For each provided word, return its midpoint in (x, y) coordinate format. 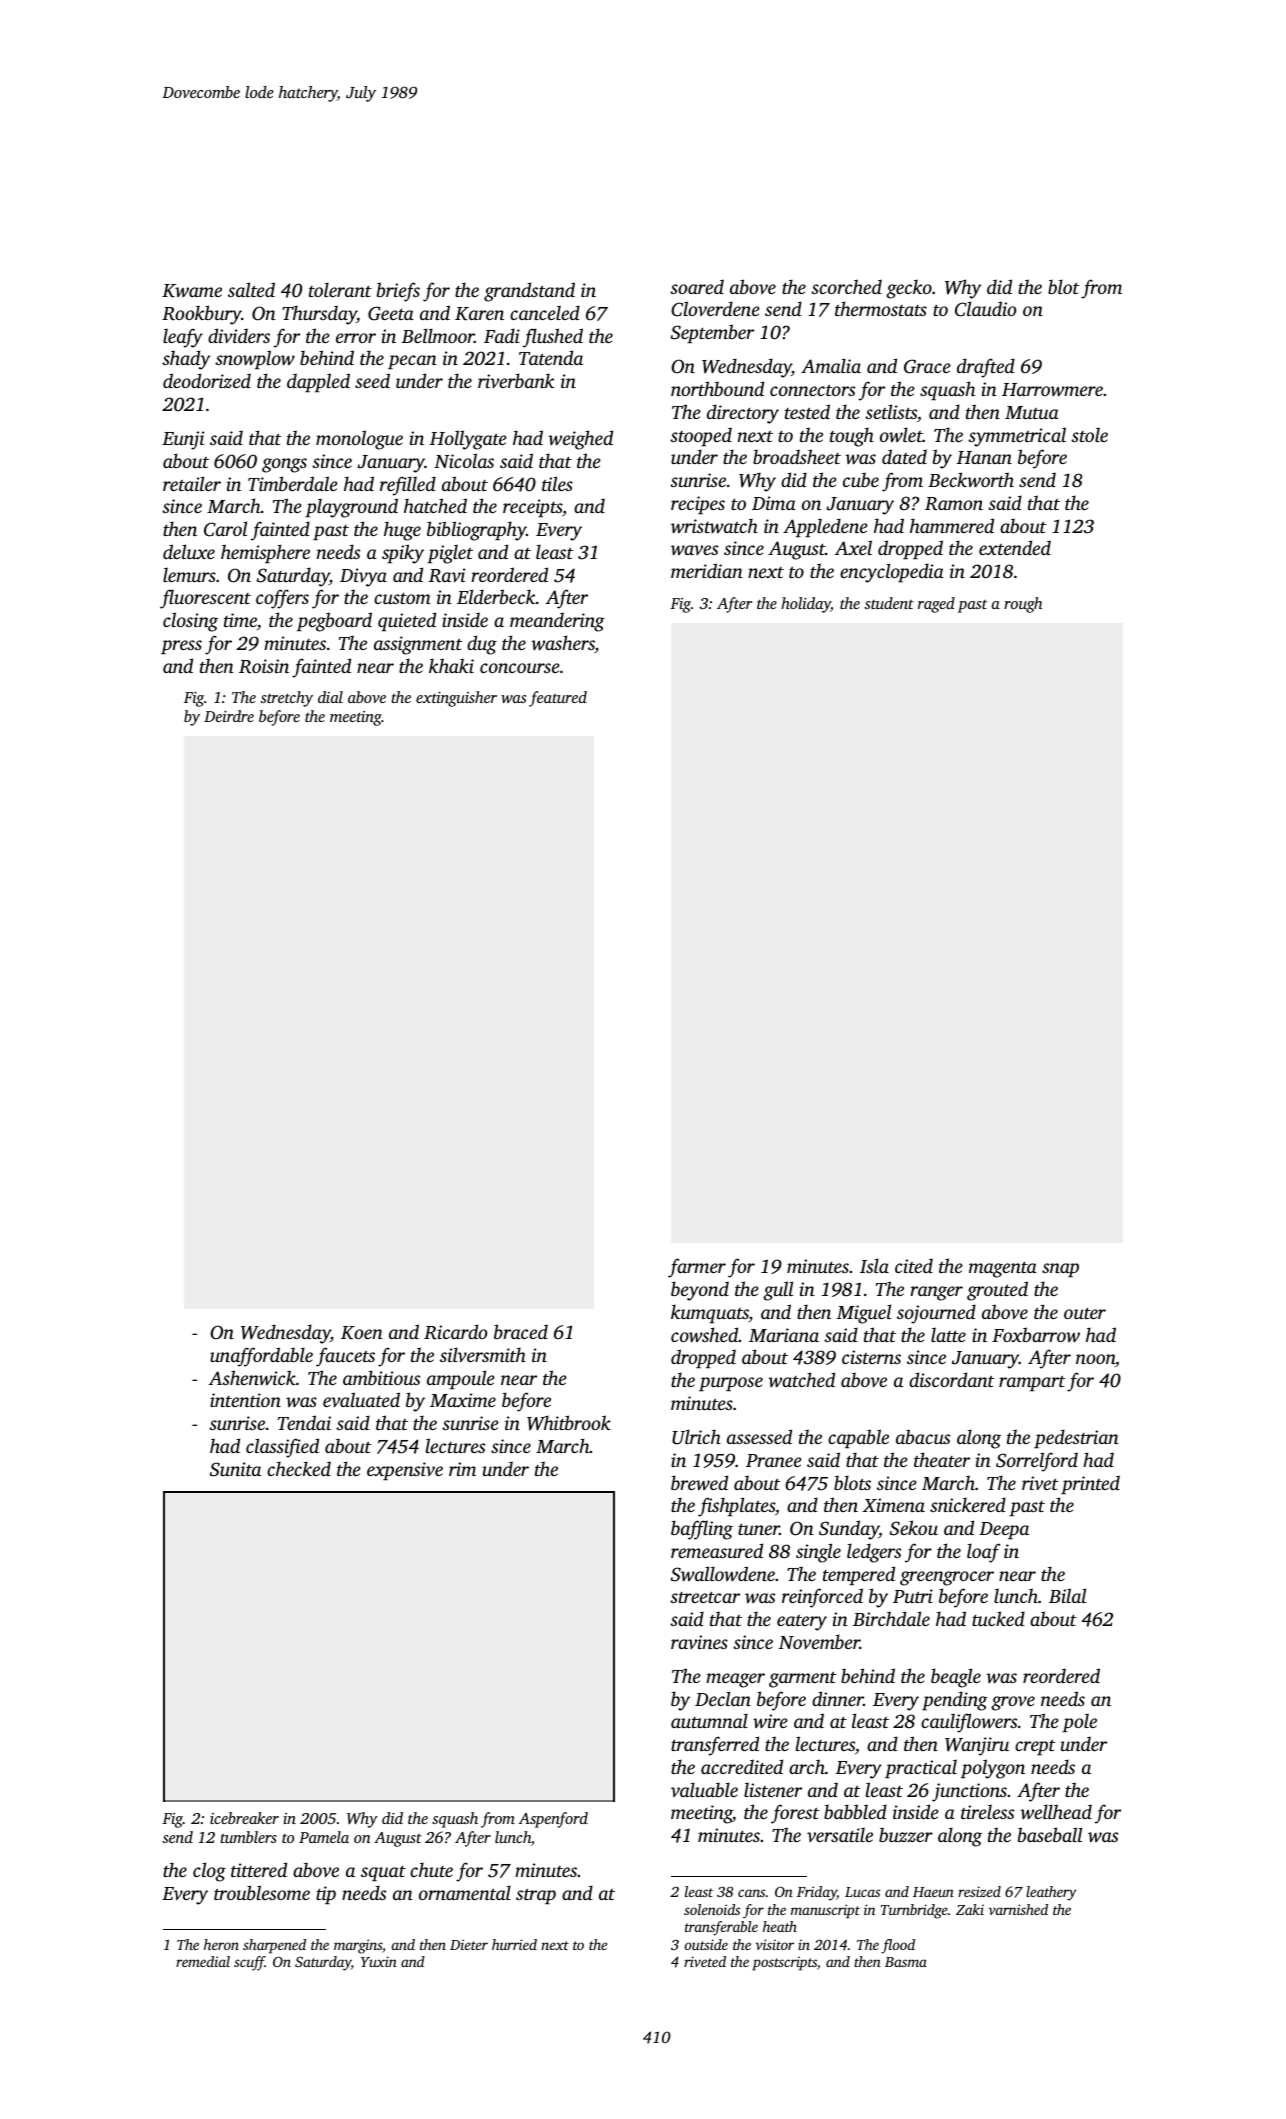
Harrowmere (1052, 389)
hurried (514, 1944)
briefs (398, 292)
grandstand (529, 292)
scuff (249, 1963)
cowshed (705, 1334)
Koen (362, 1333)
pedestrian (1076, 1438)
